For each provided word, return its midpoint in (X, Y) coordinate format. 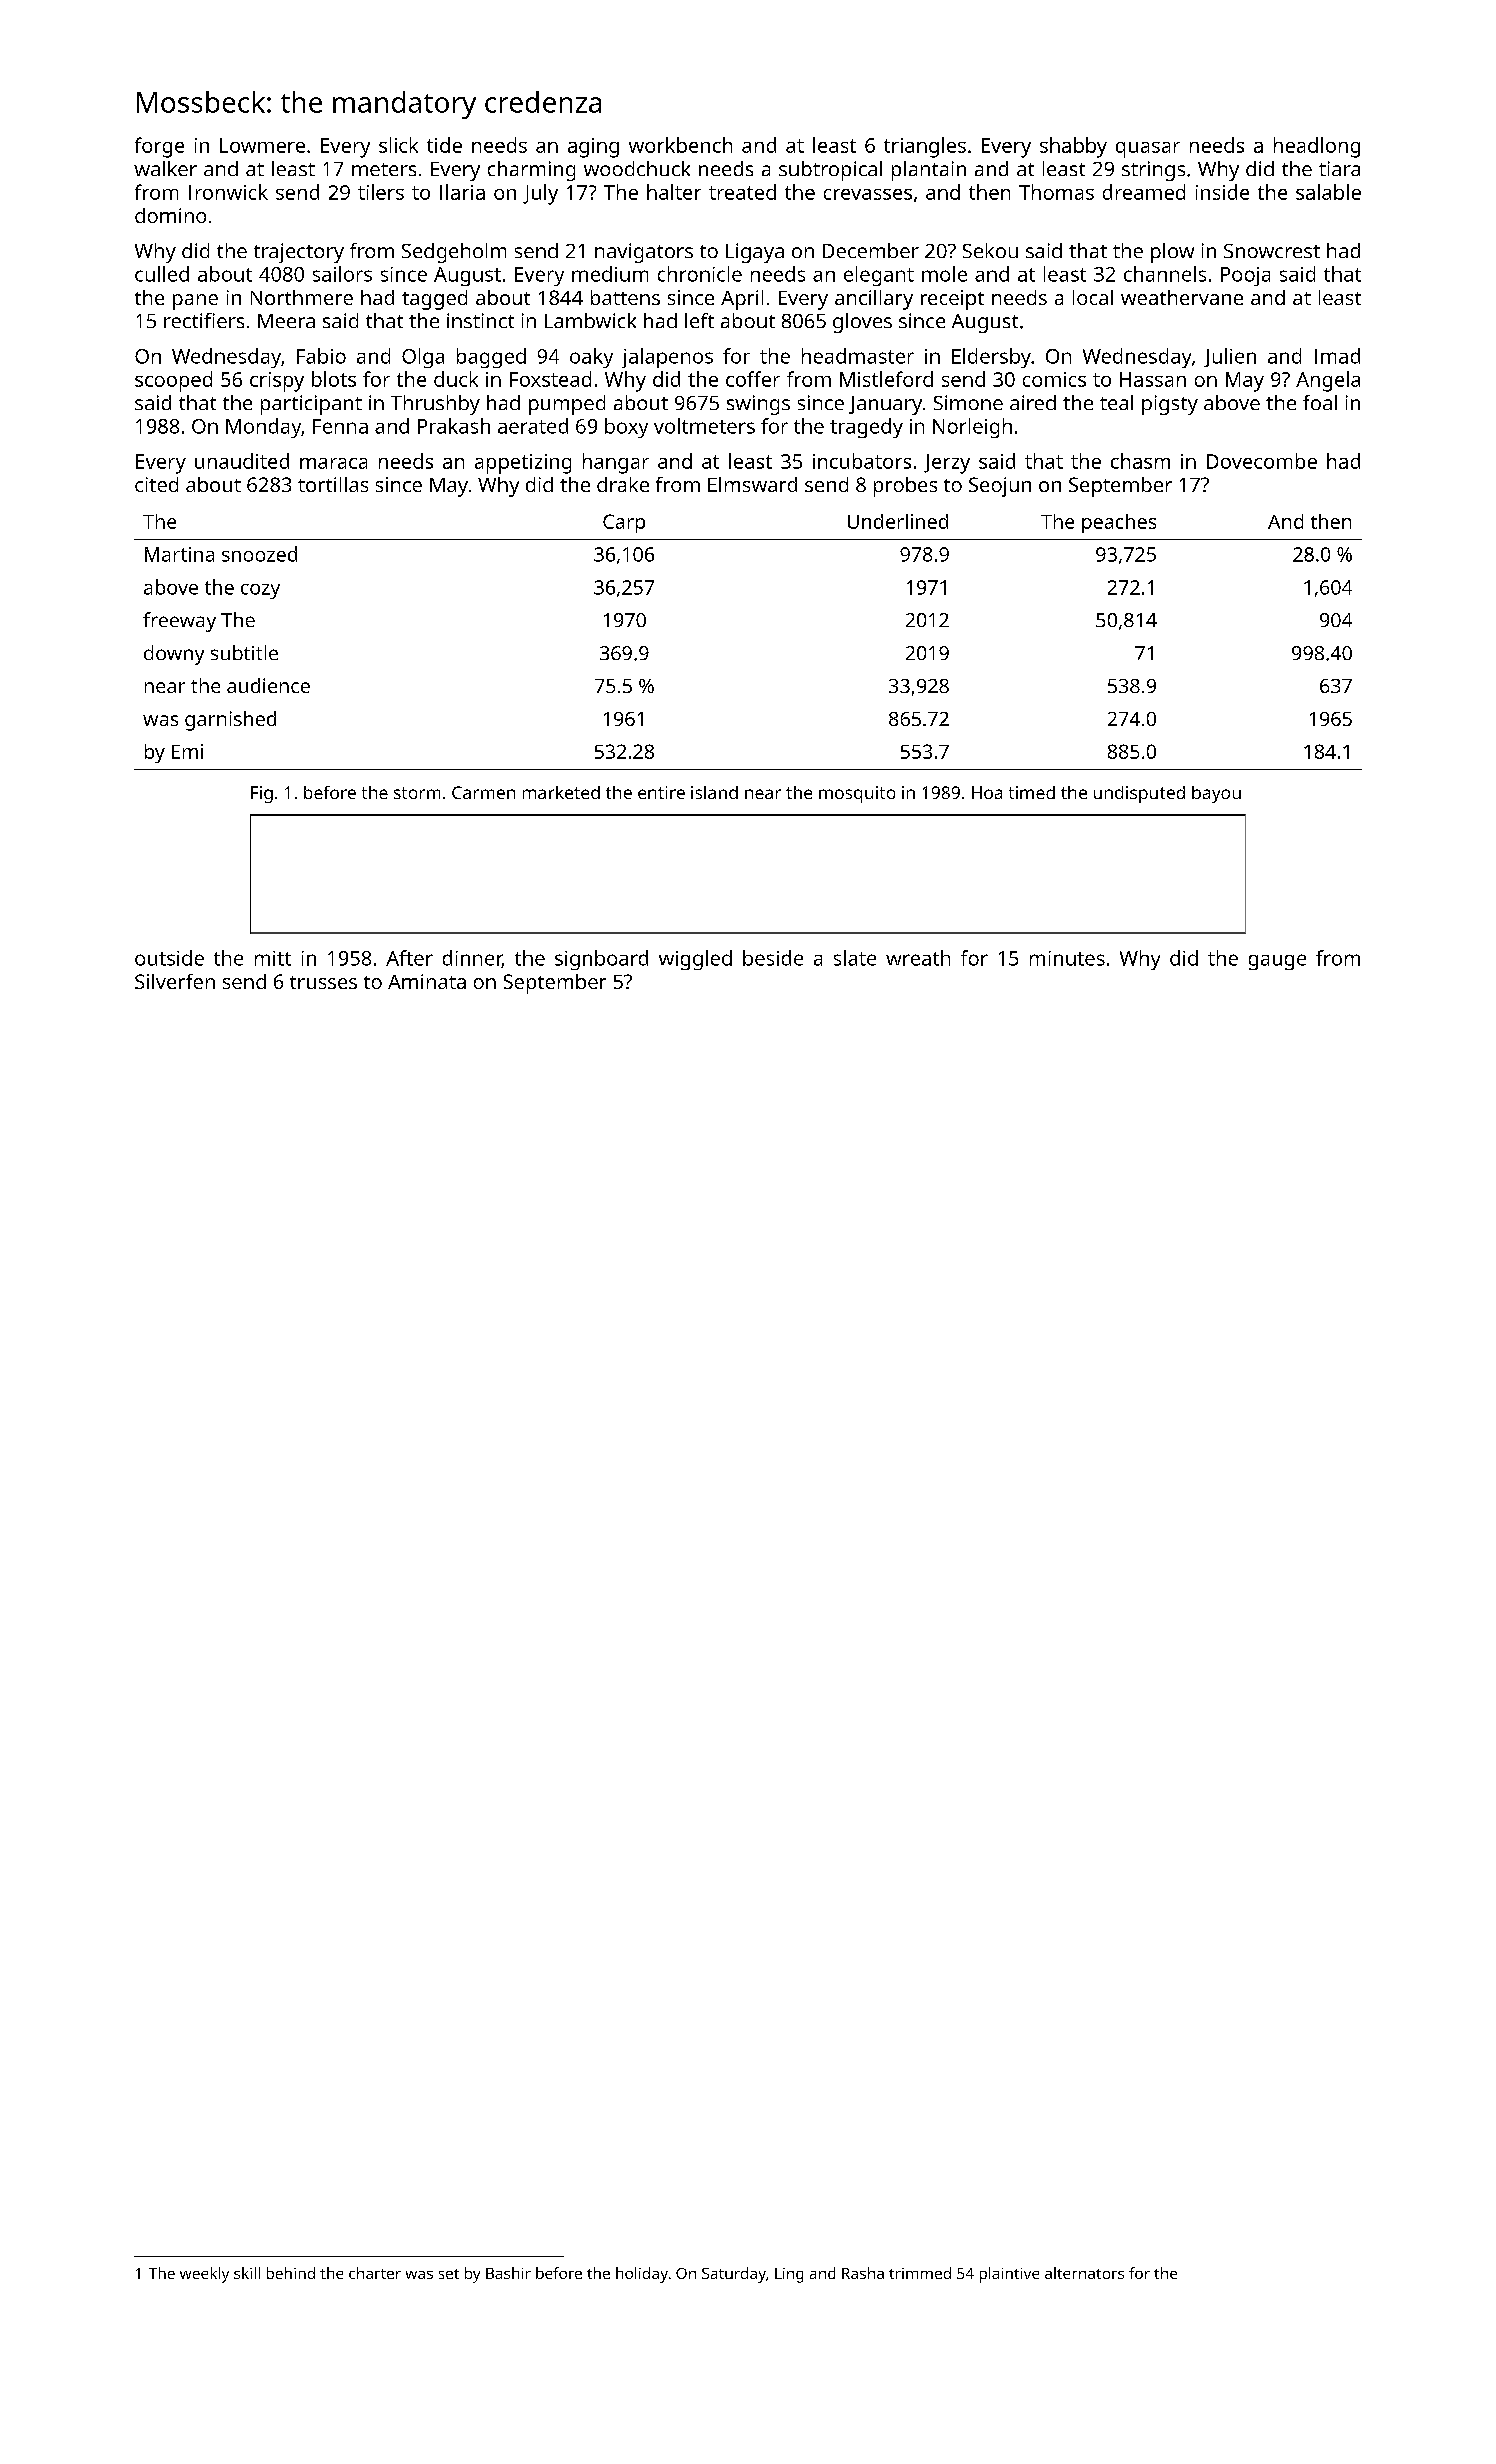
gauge (1277, 962)
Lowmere (262, 145)
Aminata (427, 981)
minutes (1067, 958)
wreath (918, 958)
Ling (789, 2275)
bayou (1216, 794)
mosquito (857, 794)
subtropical (830, 171)
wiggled (695, 960)
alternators (1084, 2273)
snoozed (259, 554)
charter (375, 2273)
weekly (204, 2275)
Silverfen (175, 981)
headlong (1317, 147)
